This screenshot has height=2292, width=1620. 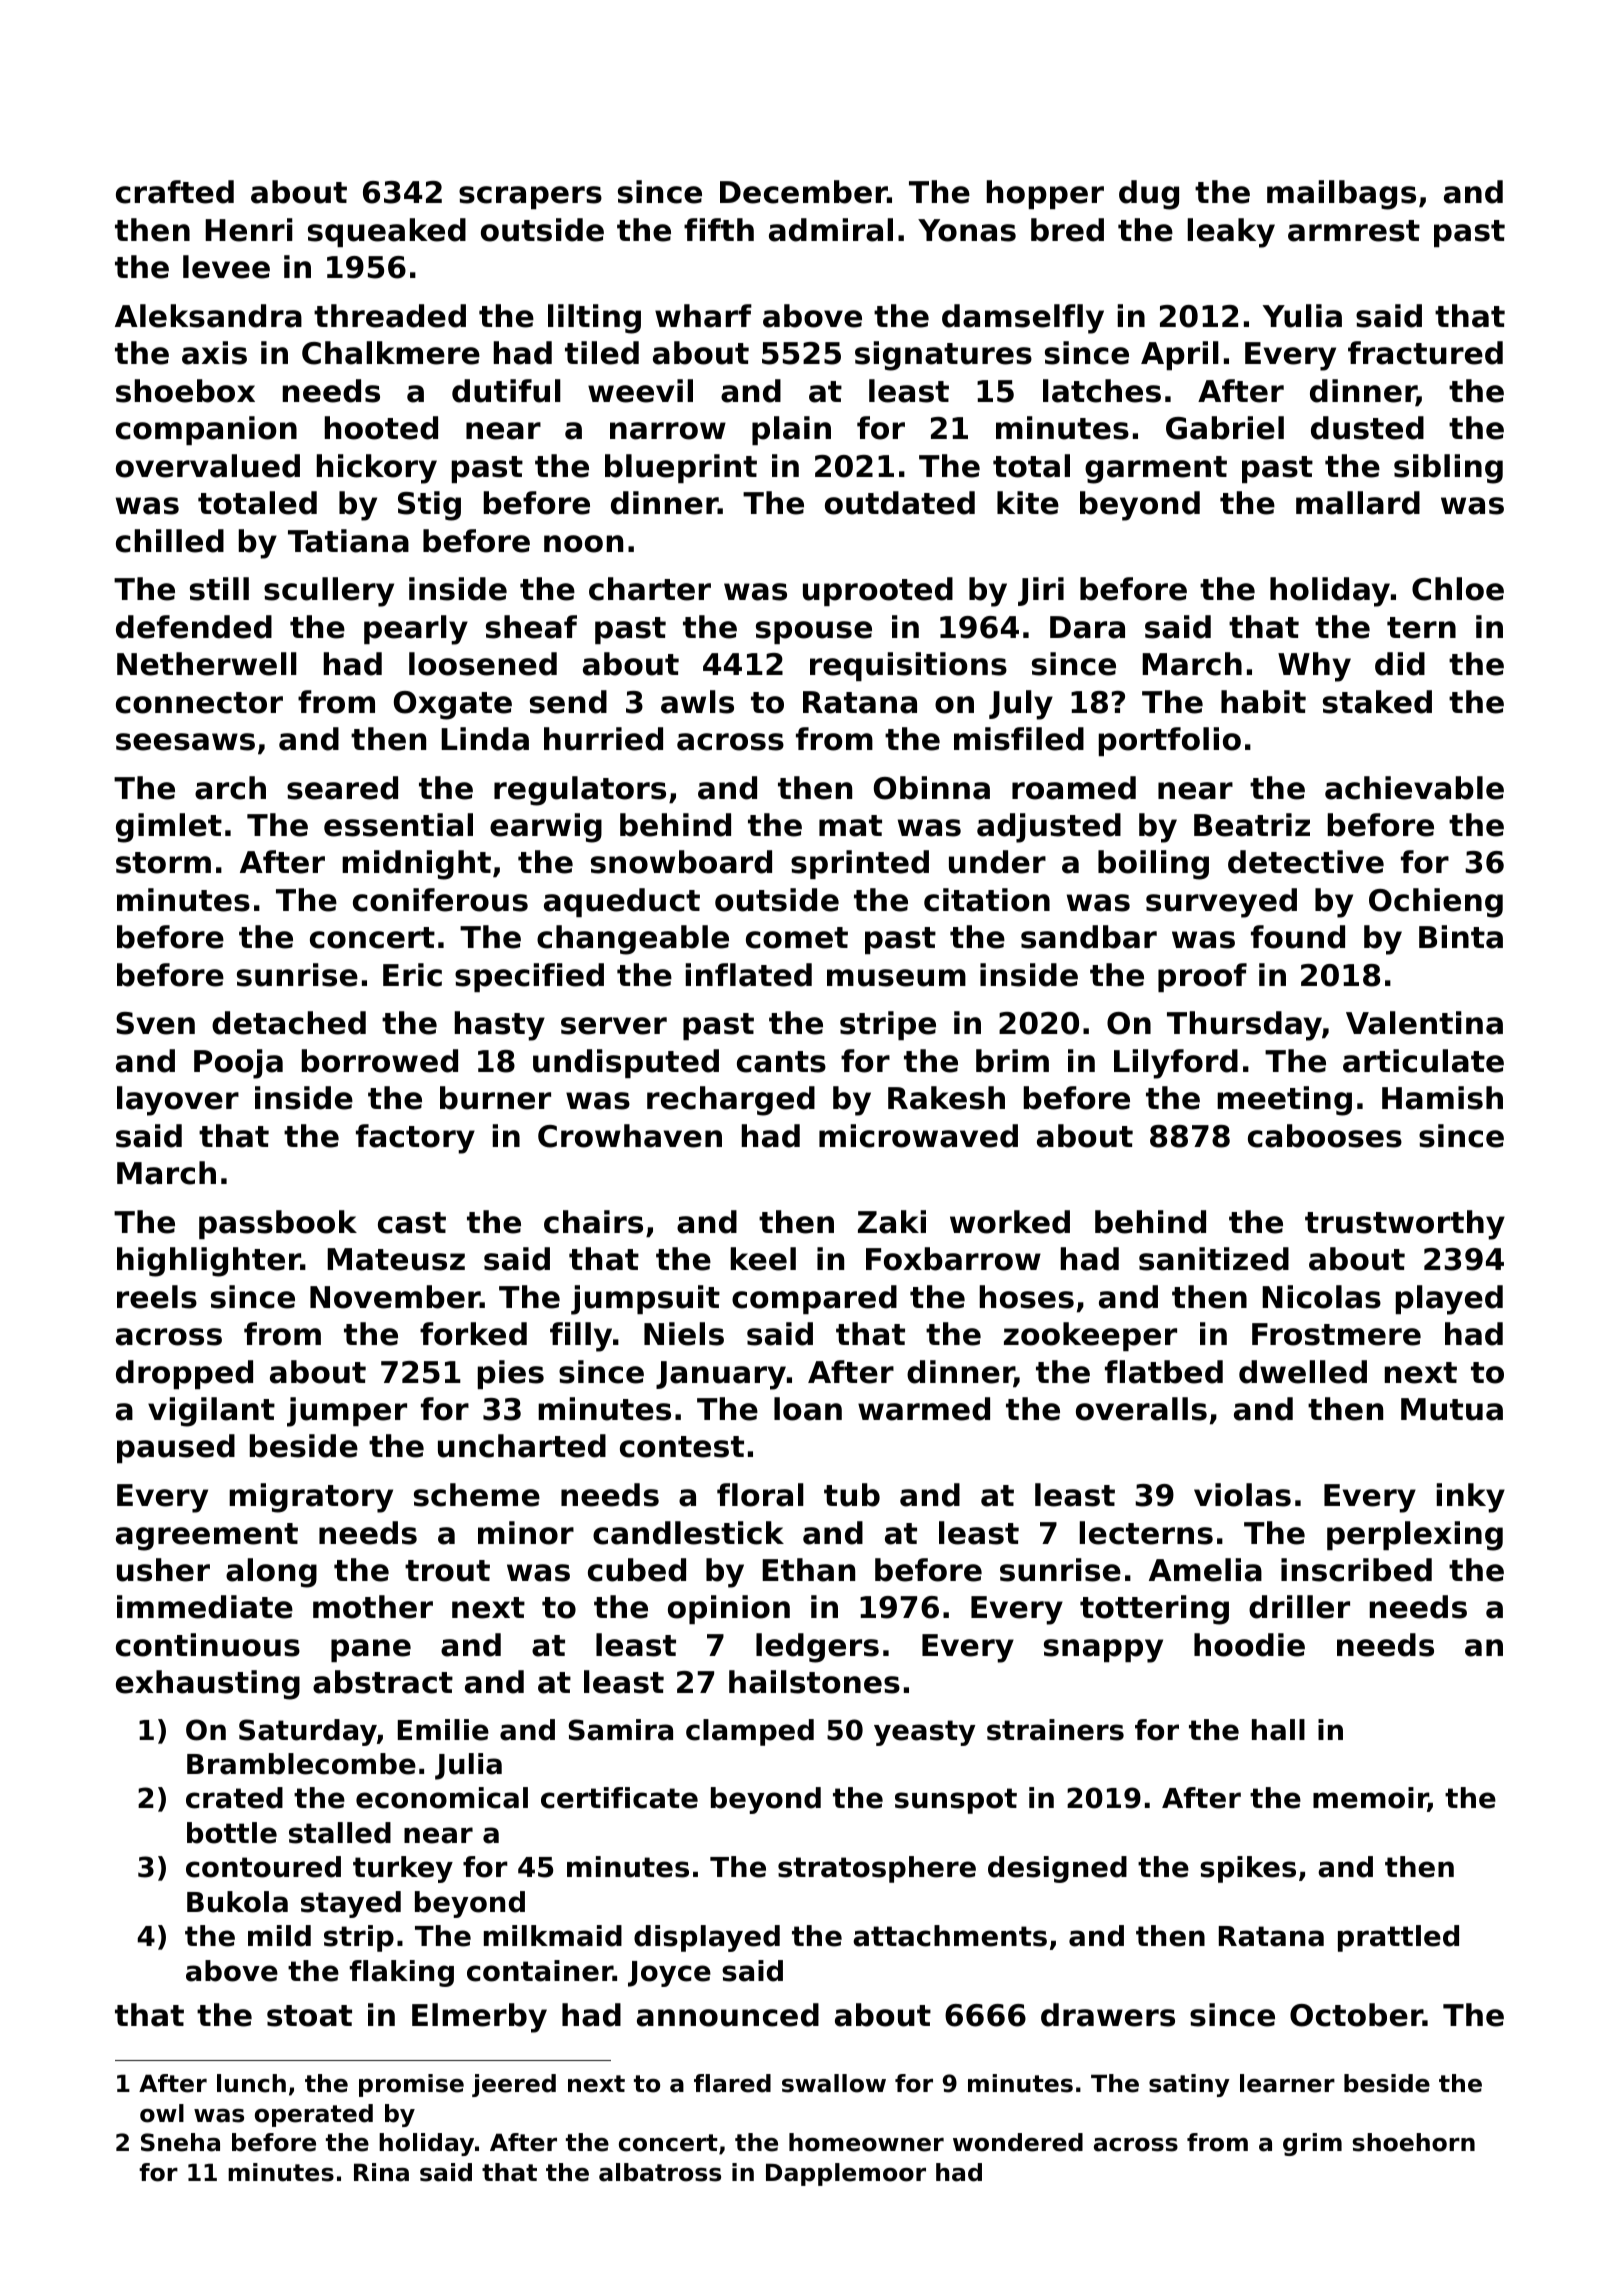 What do you see at coordinates (1045, 194) in the screenshot?
I see `hopper` at bounding box center [1045, 194].
